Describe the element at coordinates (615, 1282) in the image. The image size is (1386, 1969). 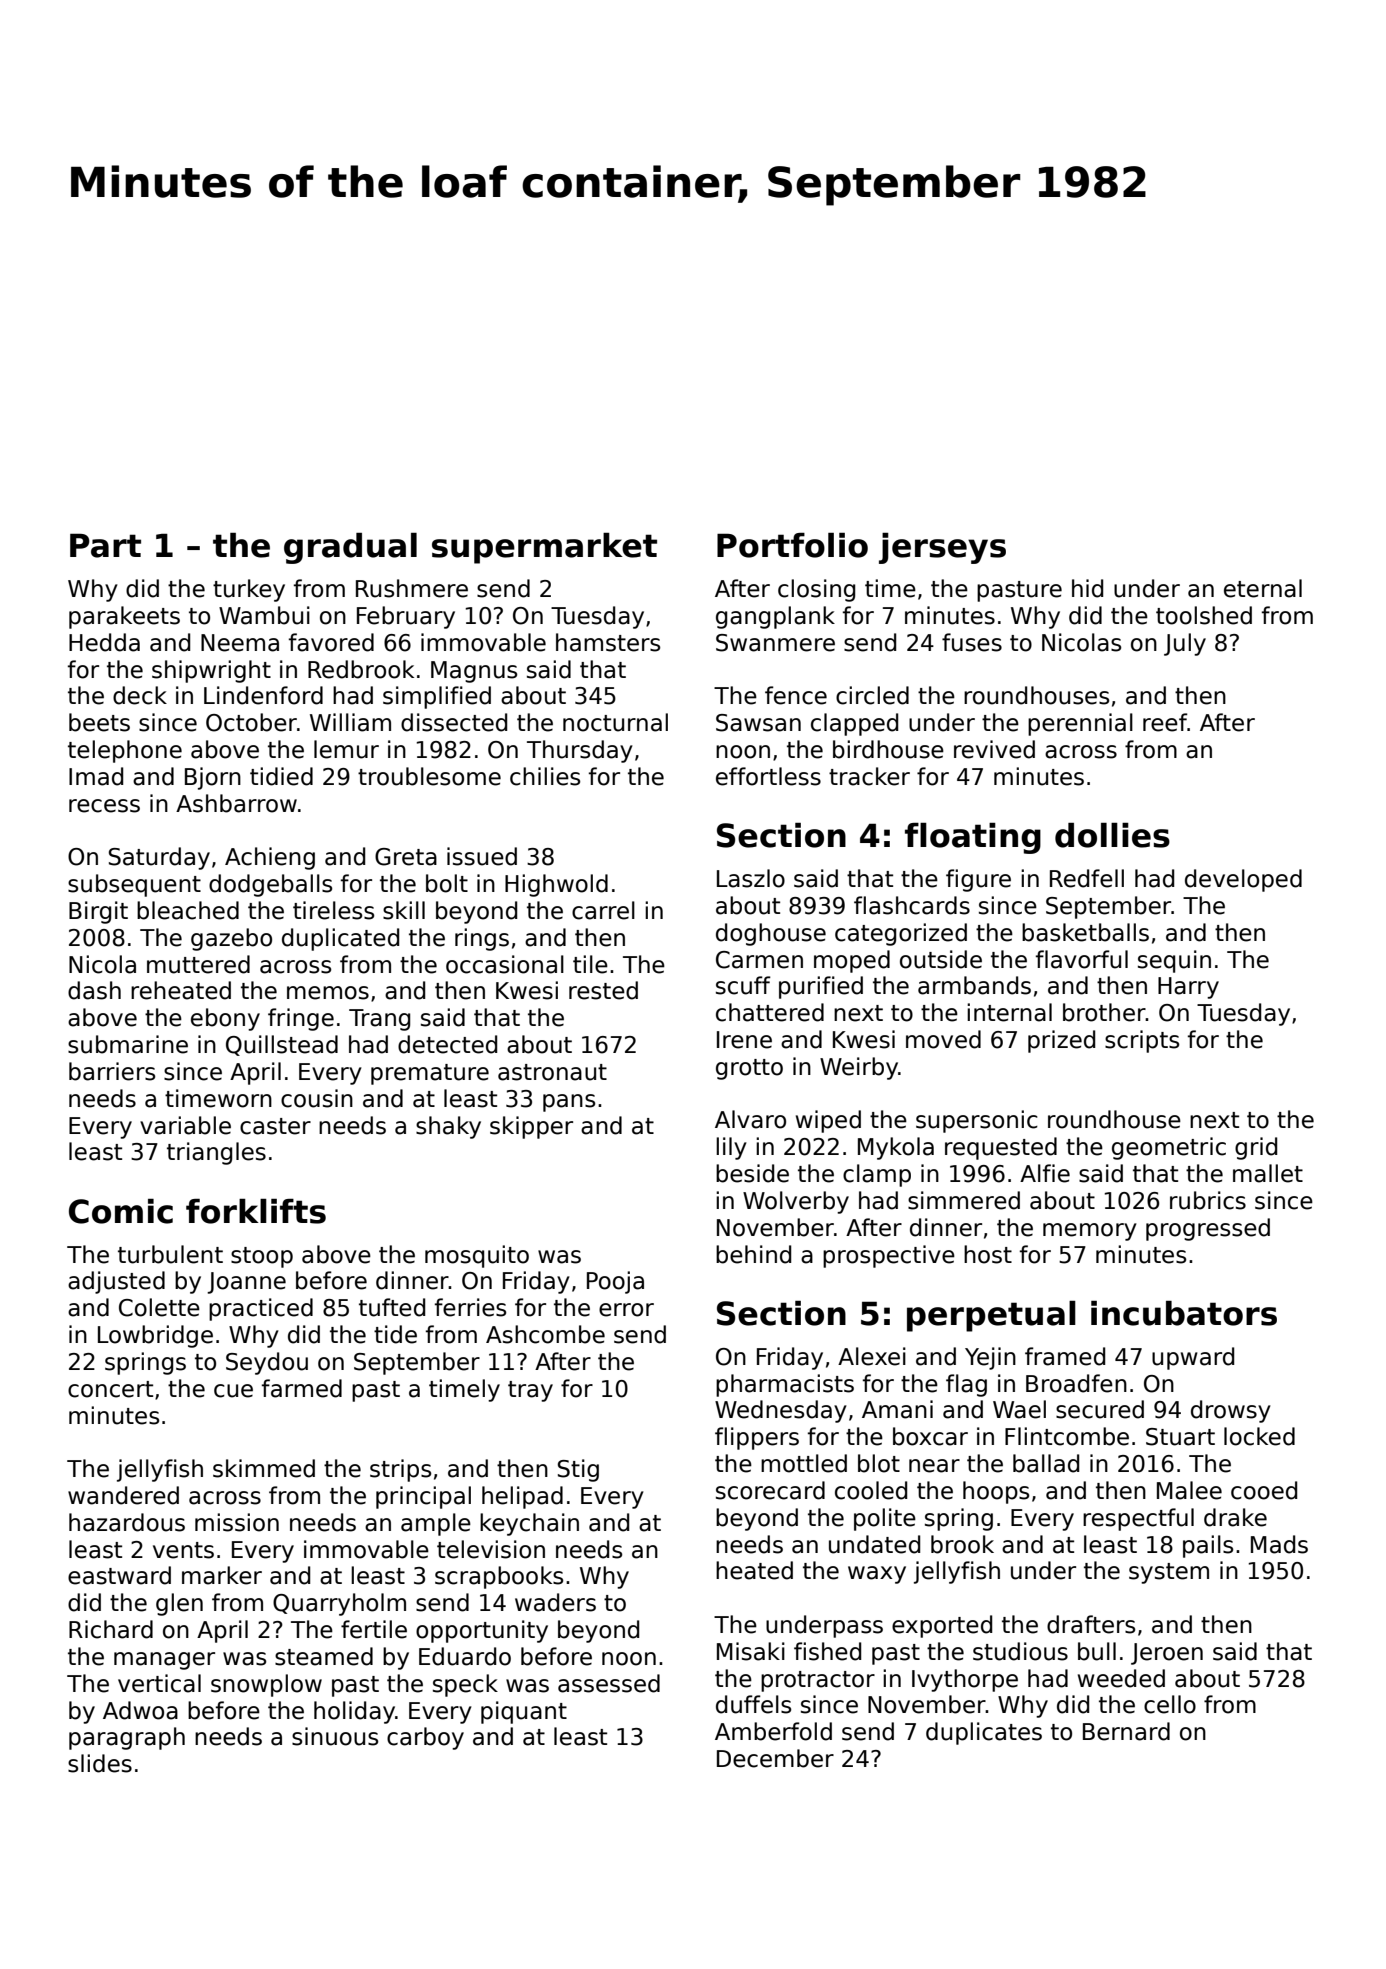
I see `Pooja` at that location.
